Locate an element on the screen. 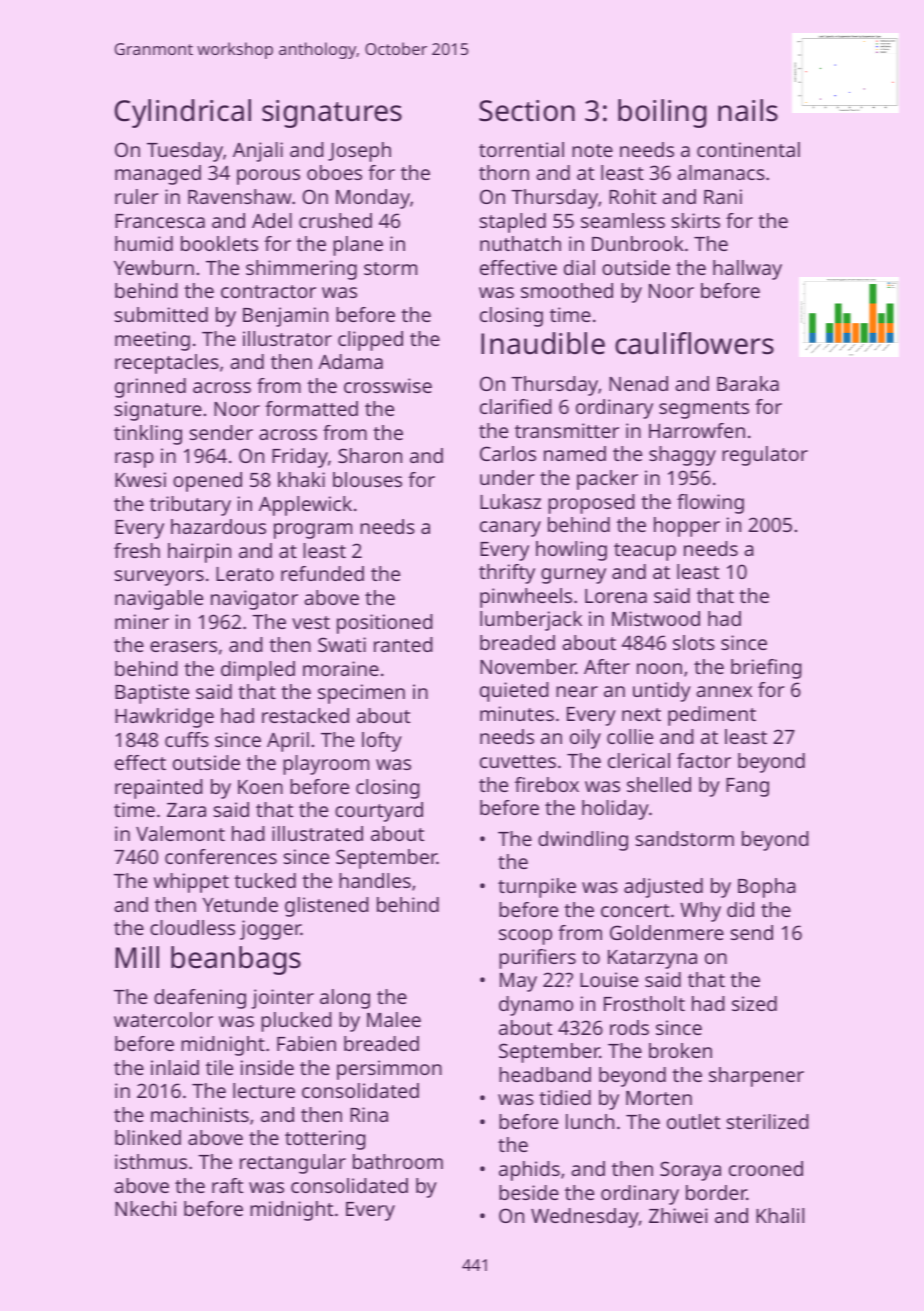  beside is located at coordinates (529, 1192).
